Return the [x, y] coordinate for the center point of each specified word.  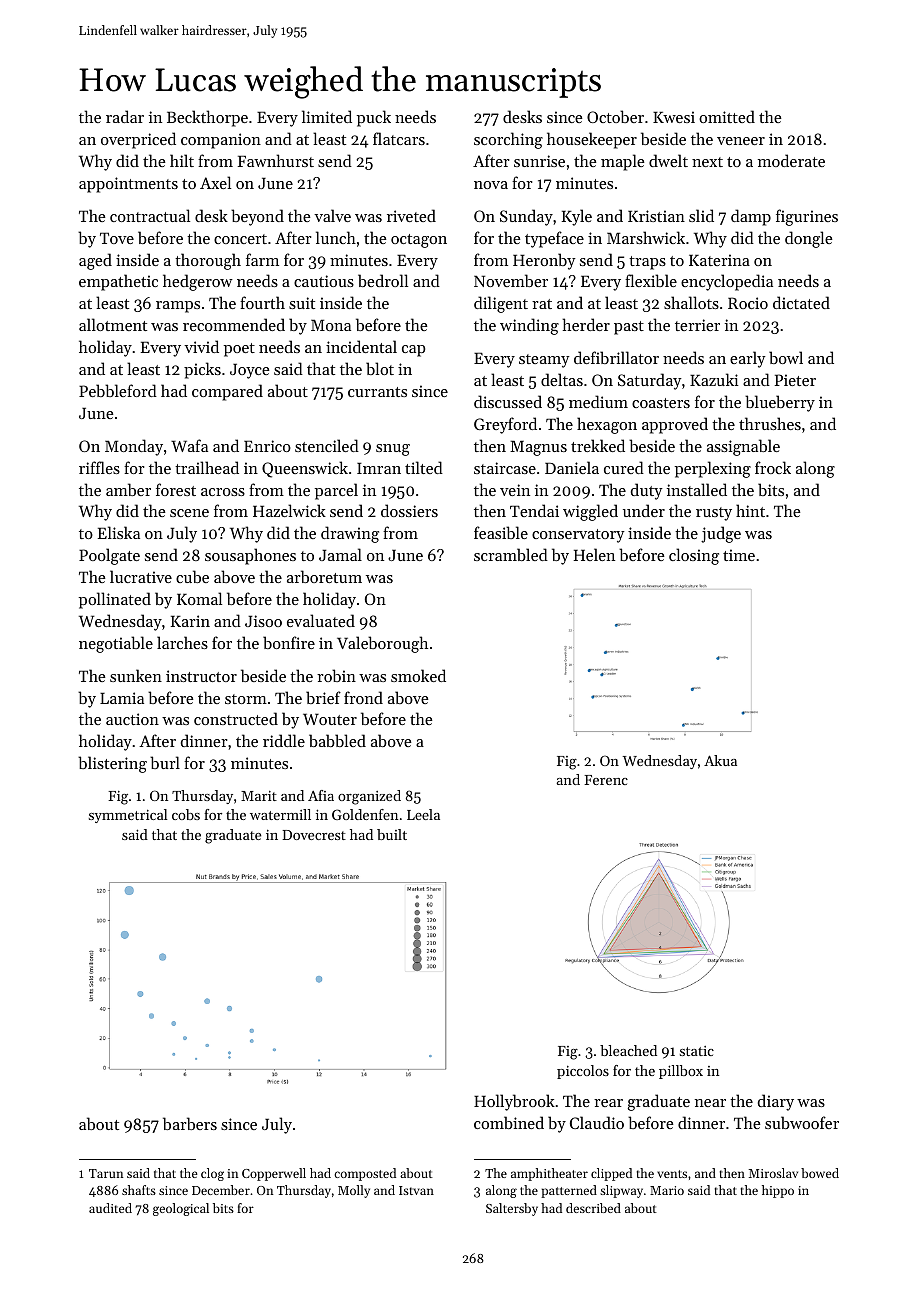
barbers [190, 1123]
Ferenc [606, 780]
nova [491, 185]
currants [377, 392]
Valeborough [382, 644]
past [629, 328]
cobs [186, 814]
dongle [809, 239]
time [739, 555]
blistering [112, 764]
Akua [720, 760]
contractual [150, 215]
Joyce [250, 371]
